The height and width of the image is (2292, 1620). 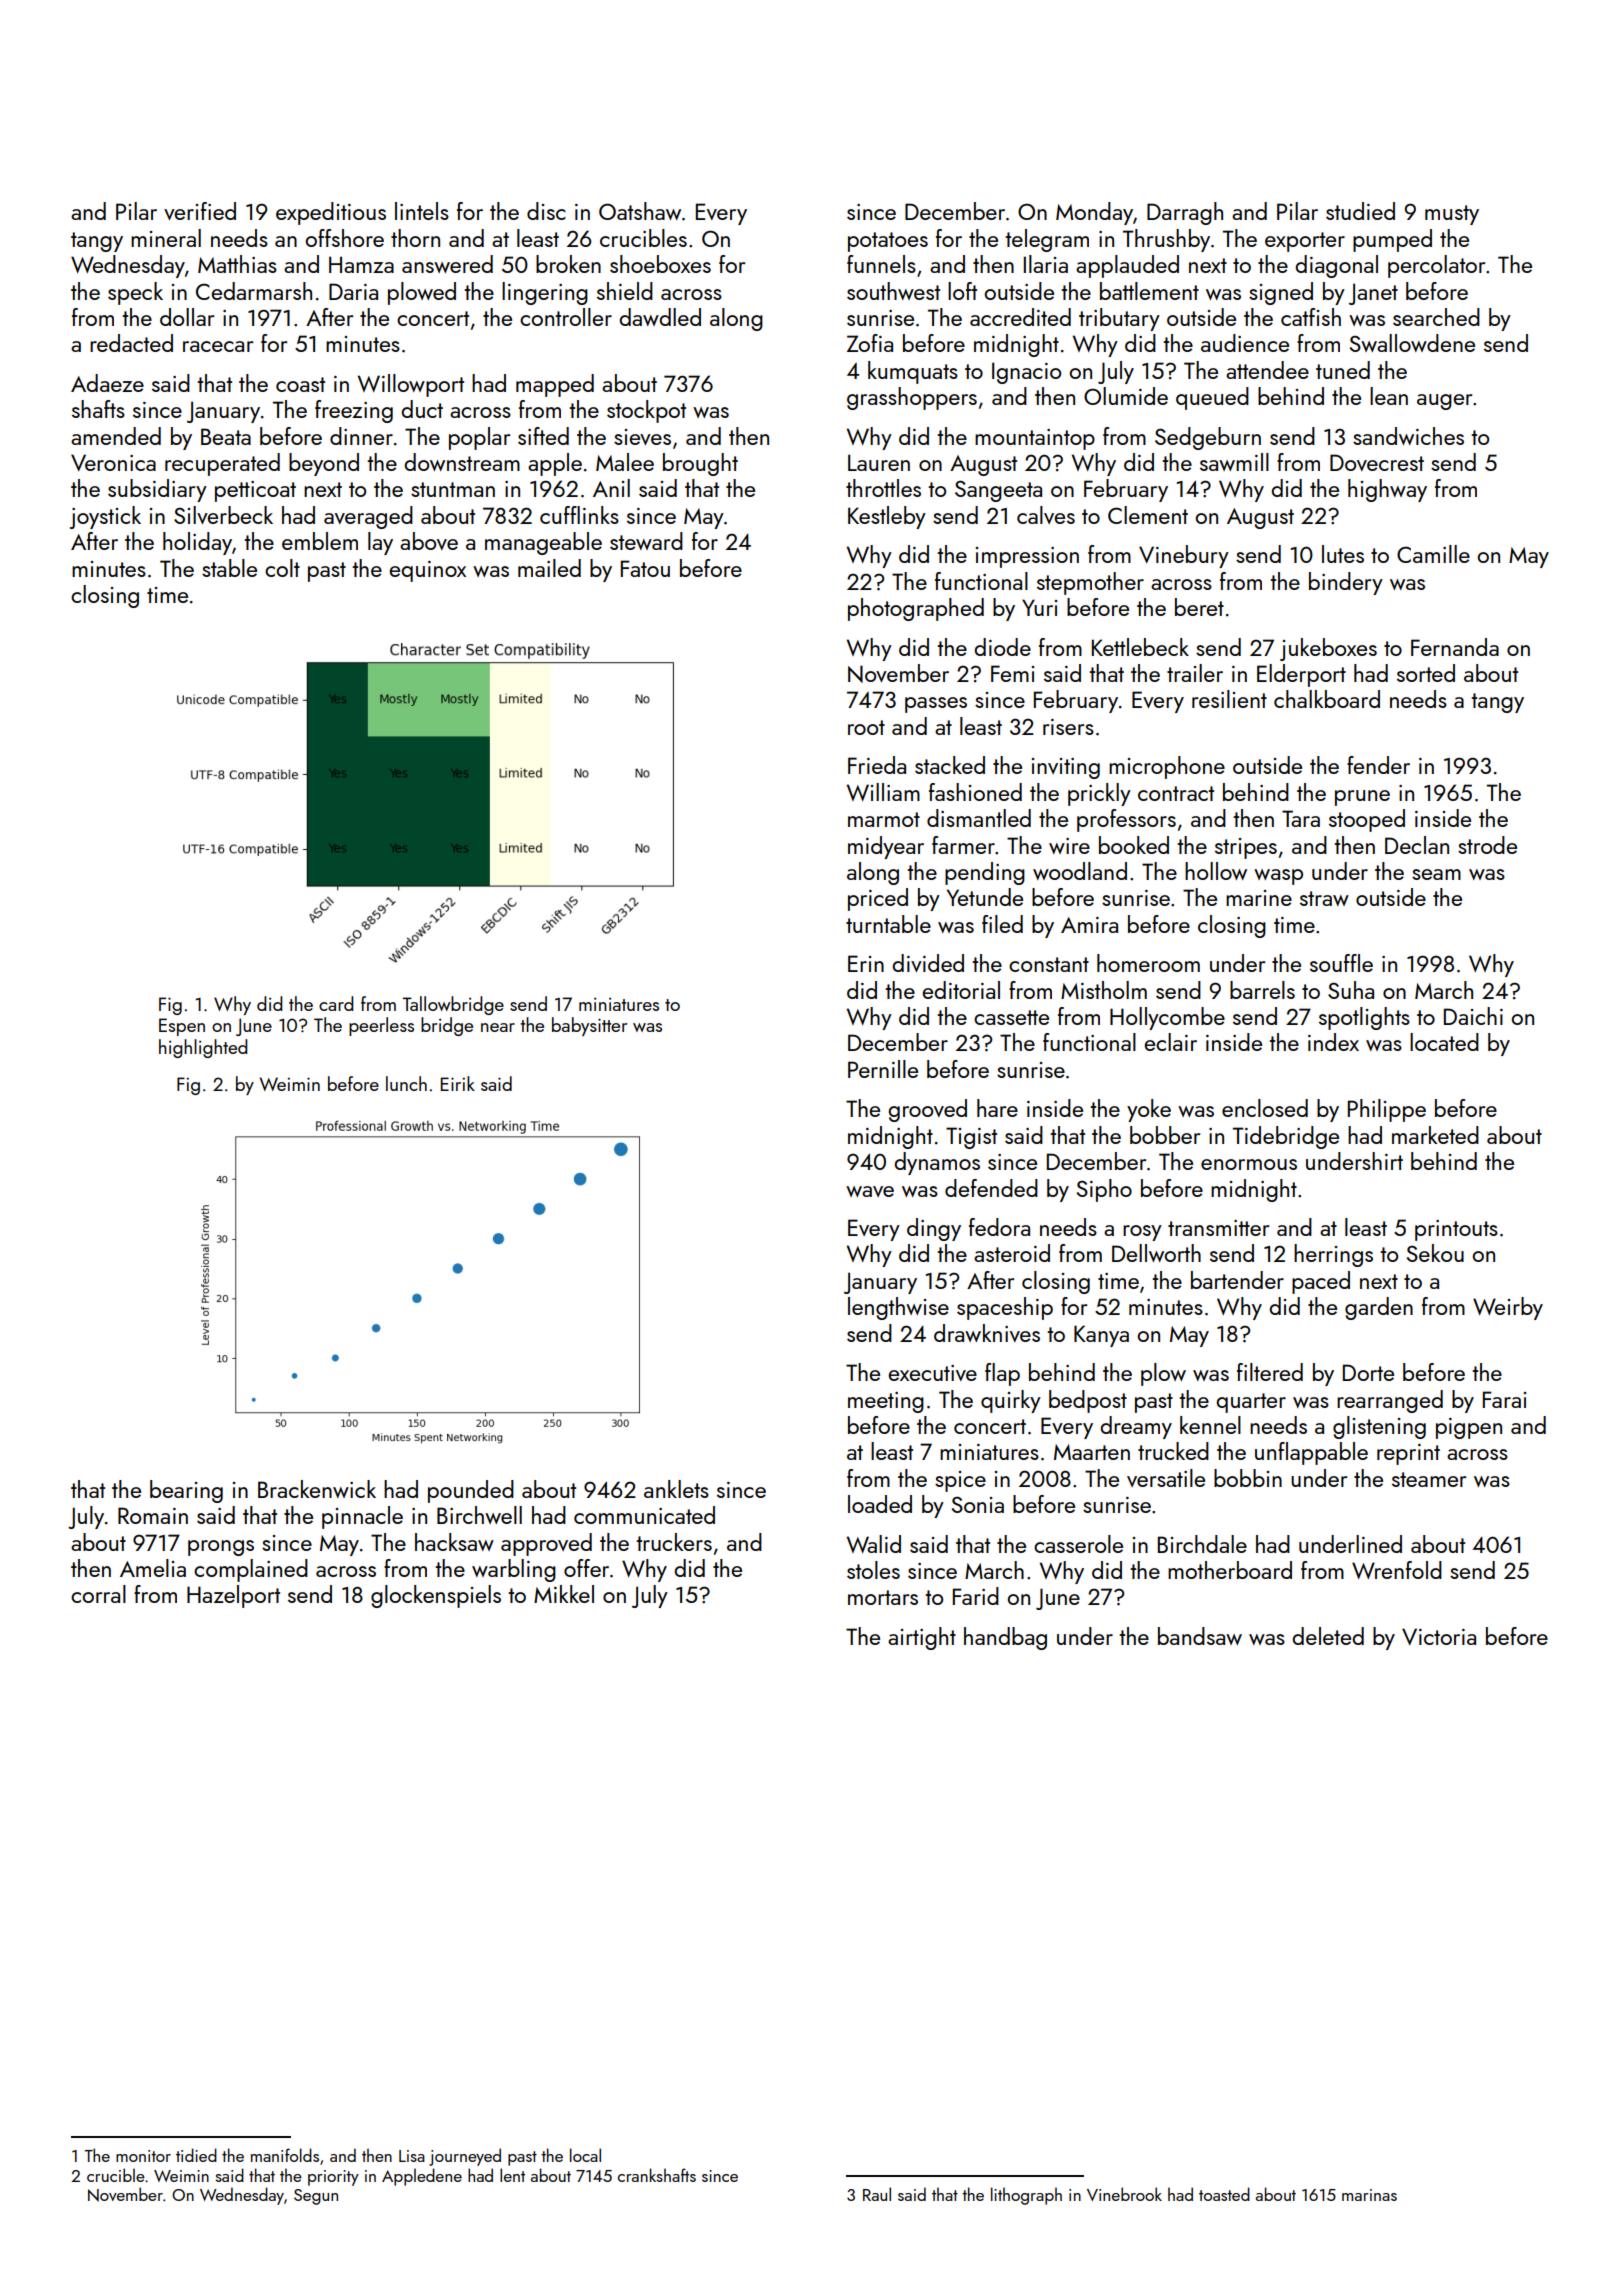 I want to click on Daichi, so click(x=1473, y=1016).
